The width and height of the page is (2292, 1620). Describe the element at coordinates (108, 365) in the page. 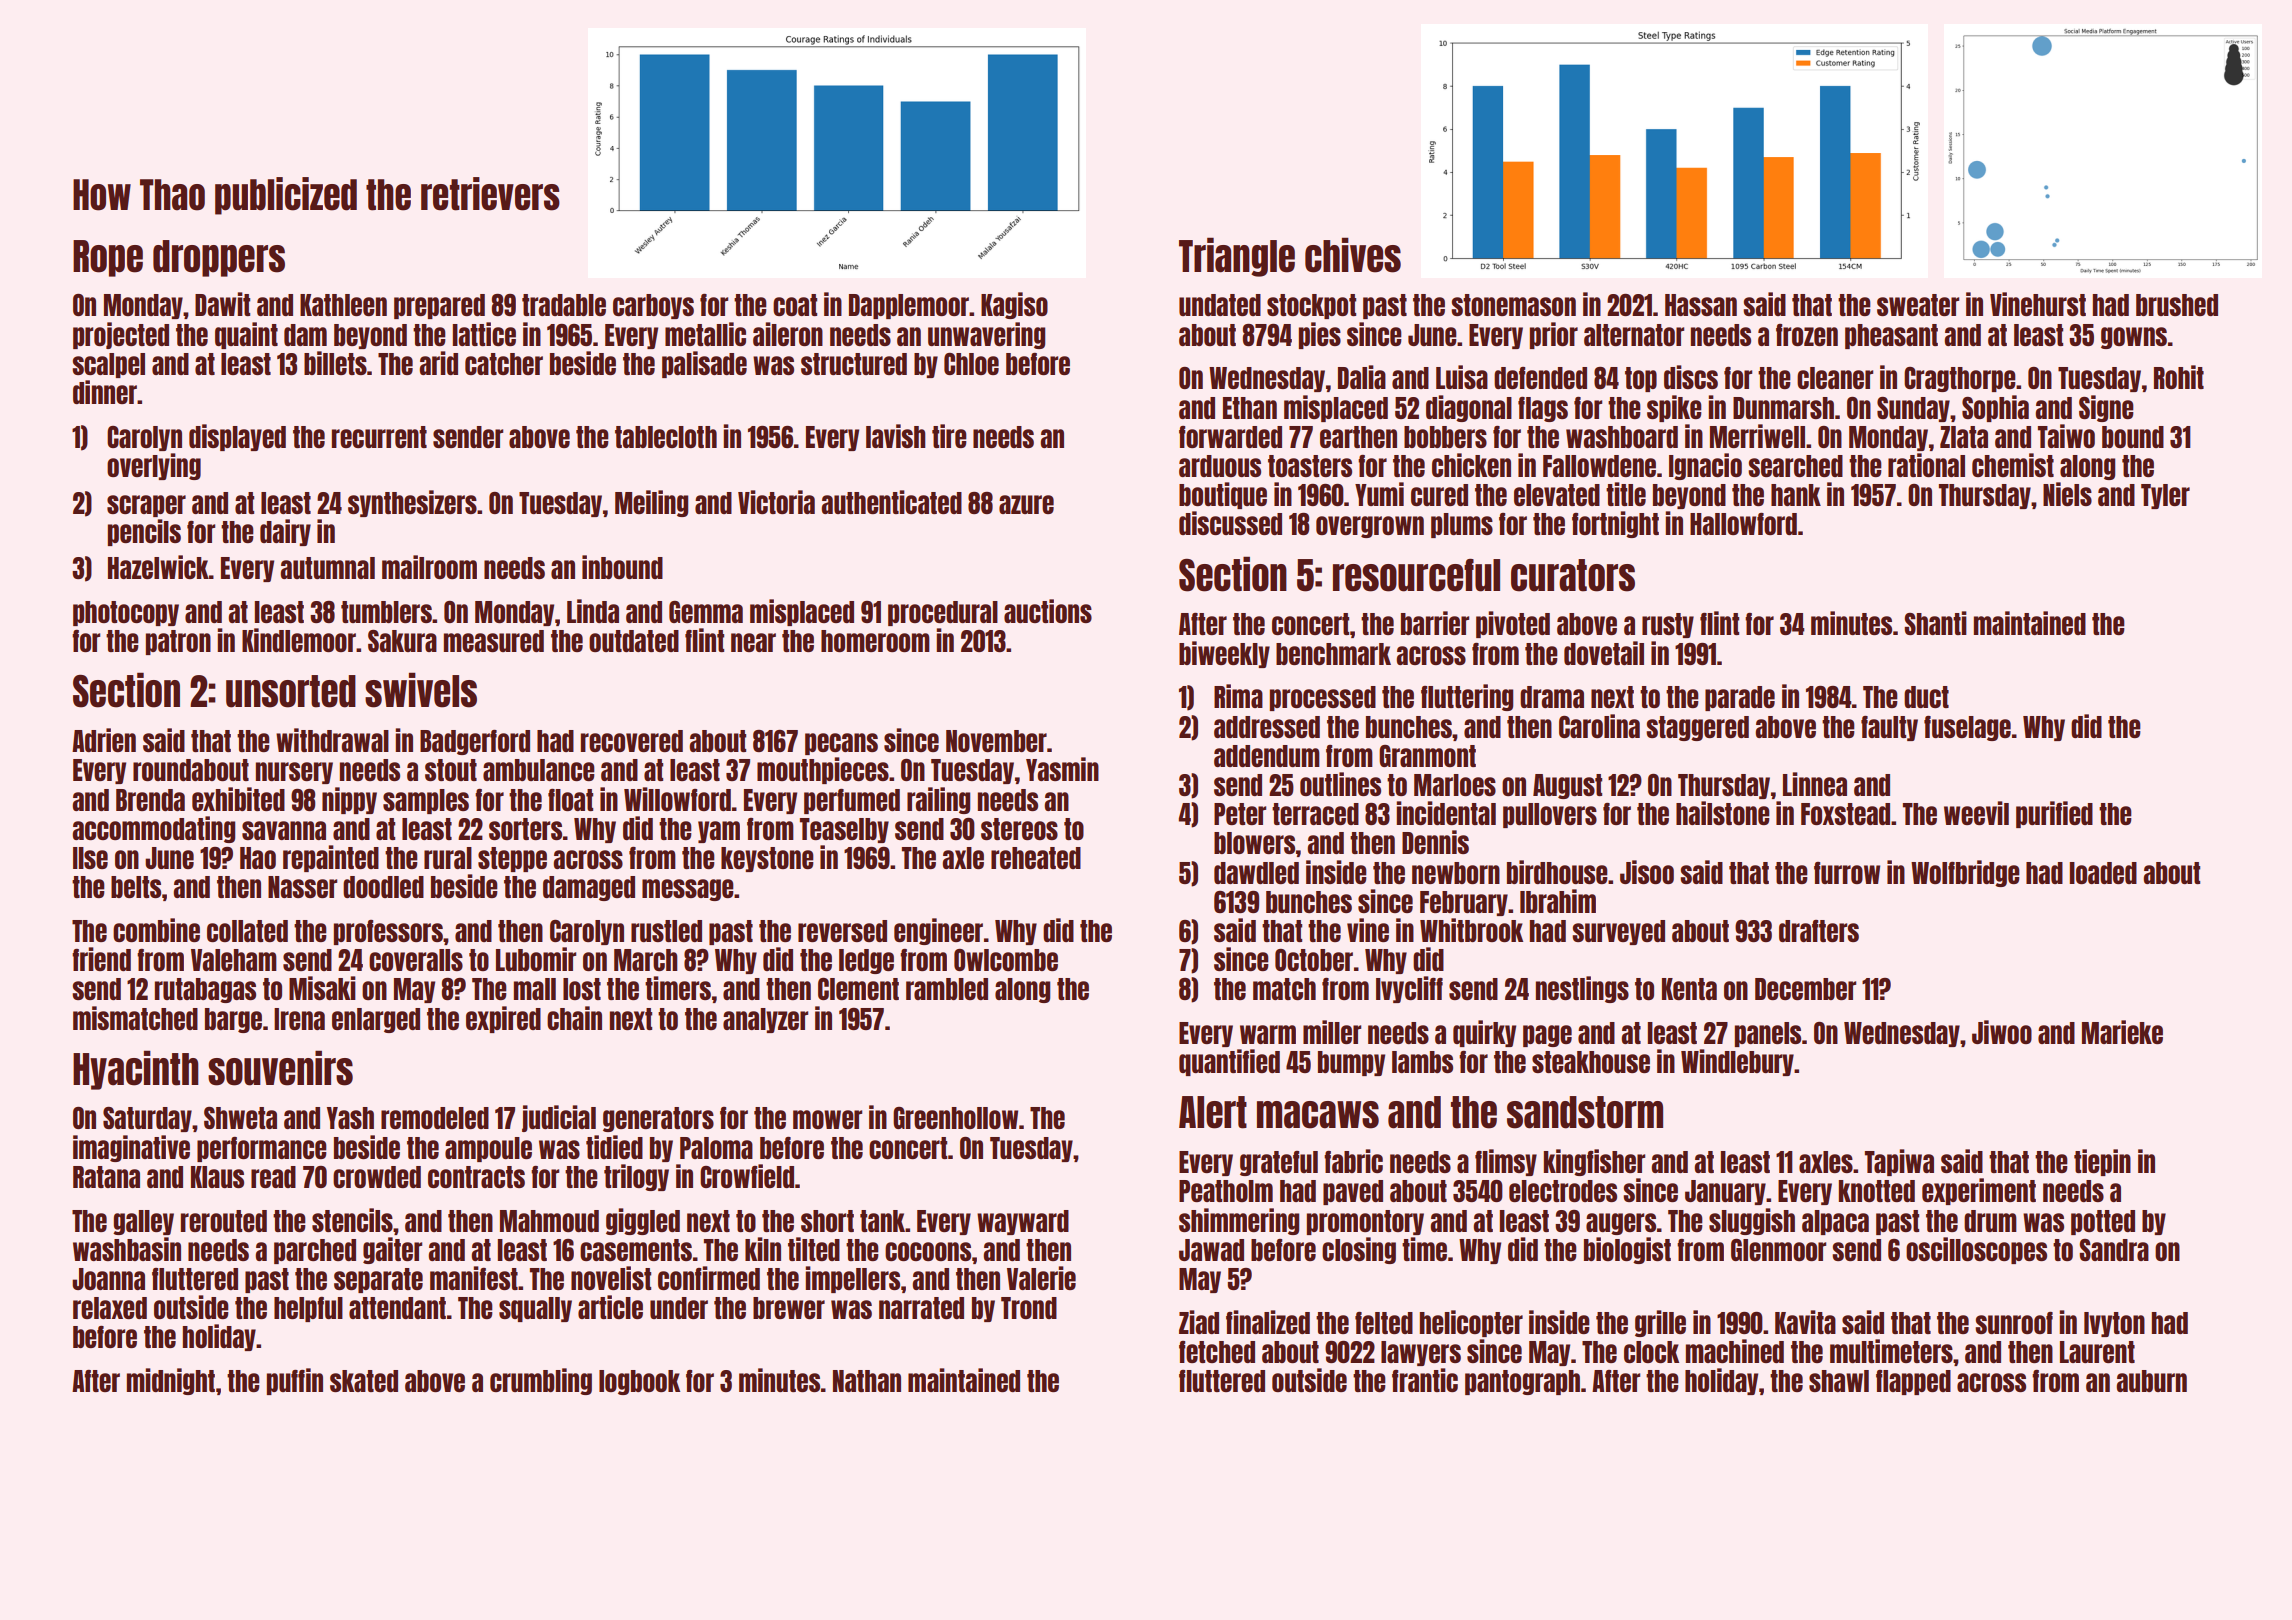

I see `scalpel` at that location.
